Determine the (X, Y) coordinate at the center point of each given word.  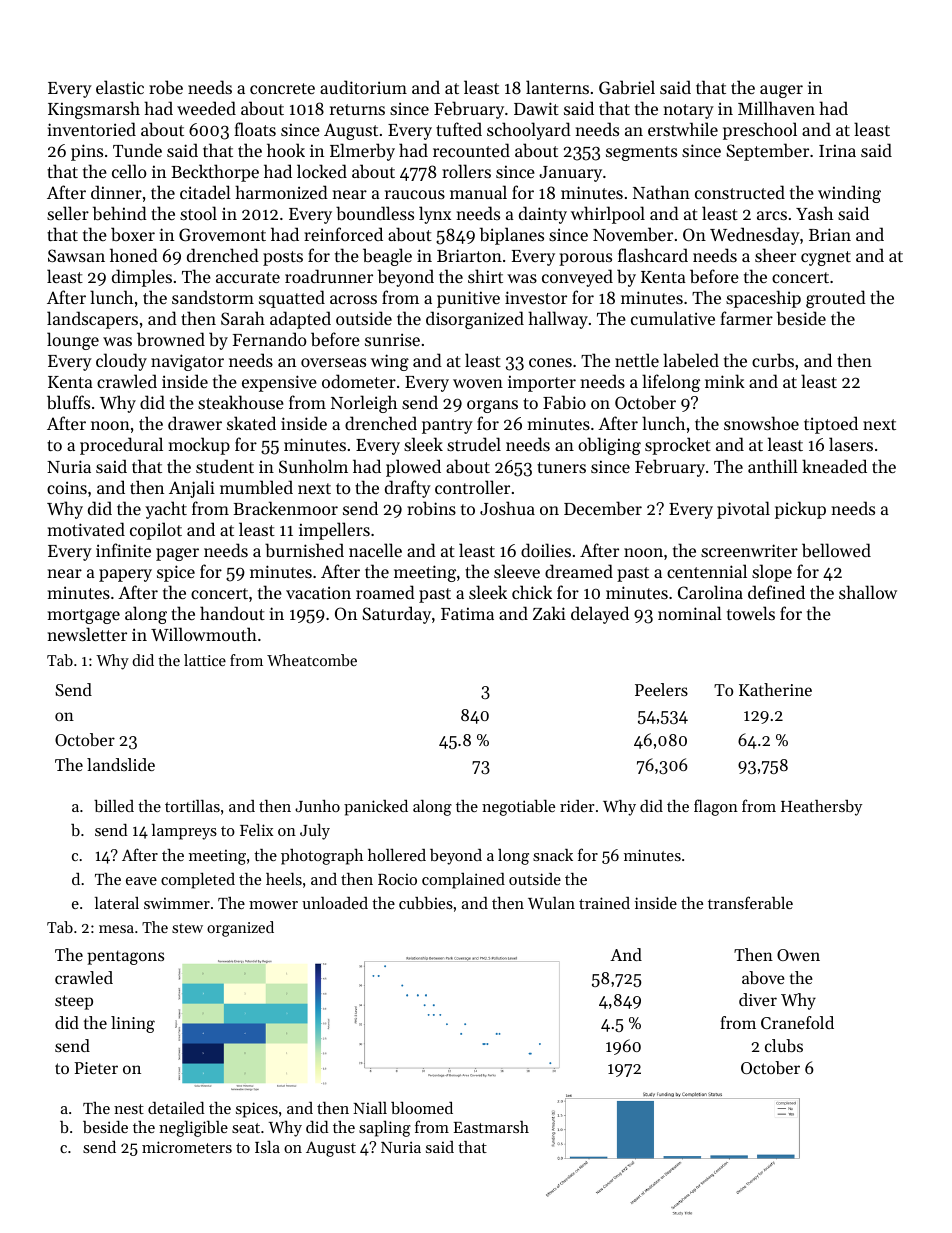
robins (431, 508)
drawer (195, 423)
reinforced (343, 234)
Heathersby (821, 808)
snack (553, 855)
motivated (86, 529)
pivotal (743, 510)
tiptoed (831, 425)
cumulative (673, 318)
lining (133, 1024)
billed (114, 806)
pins (87, 152)
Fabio (564, 402)
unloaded (335, 903)
